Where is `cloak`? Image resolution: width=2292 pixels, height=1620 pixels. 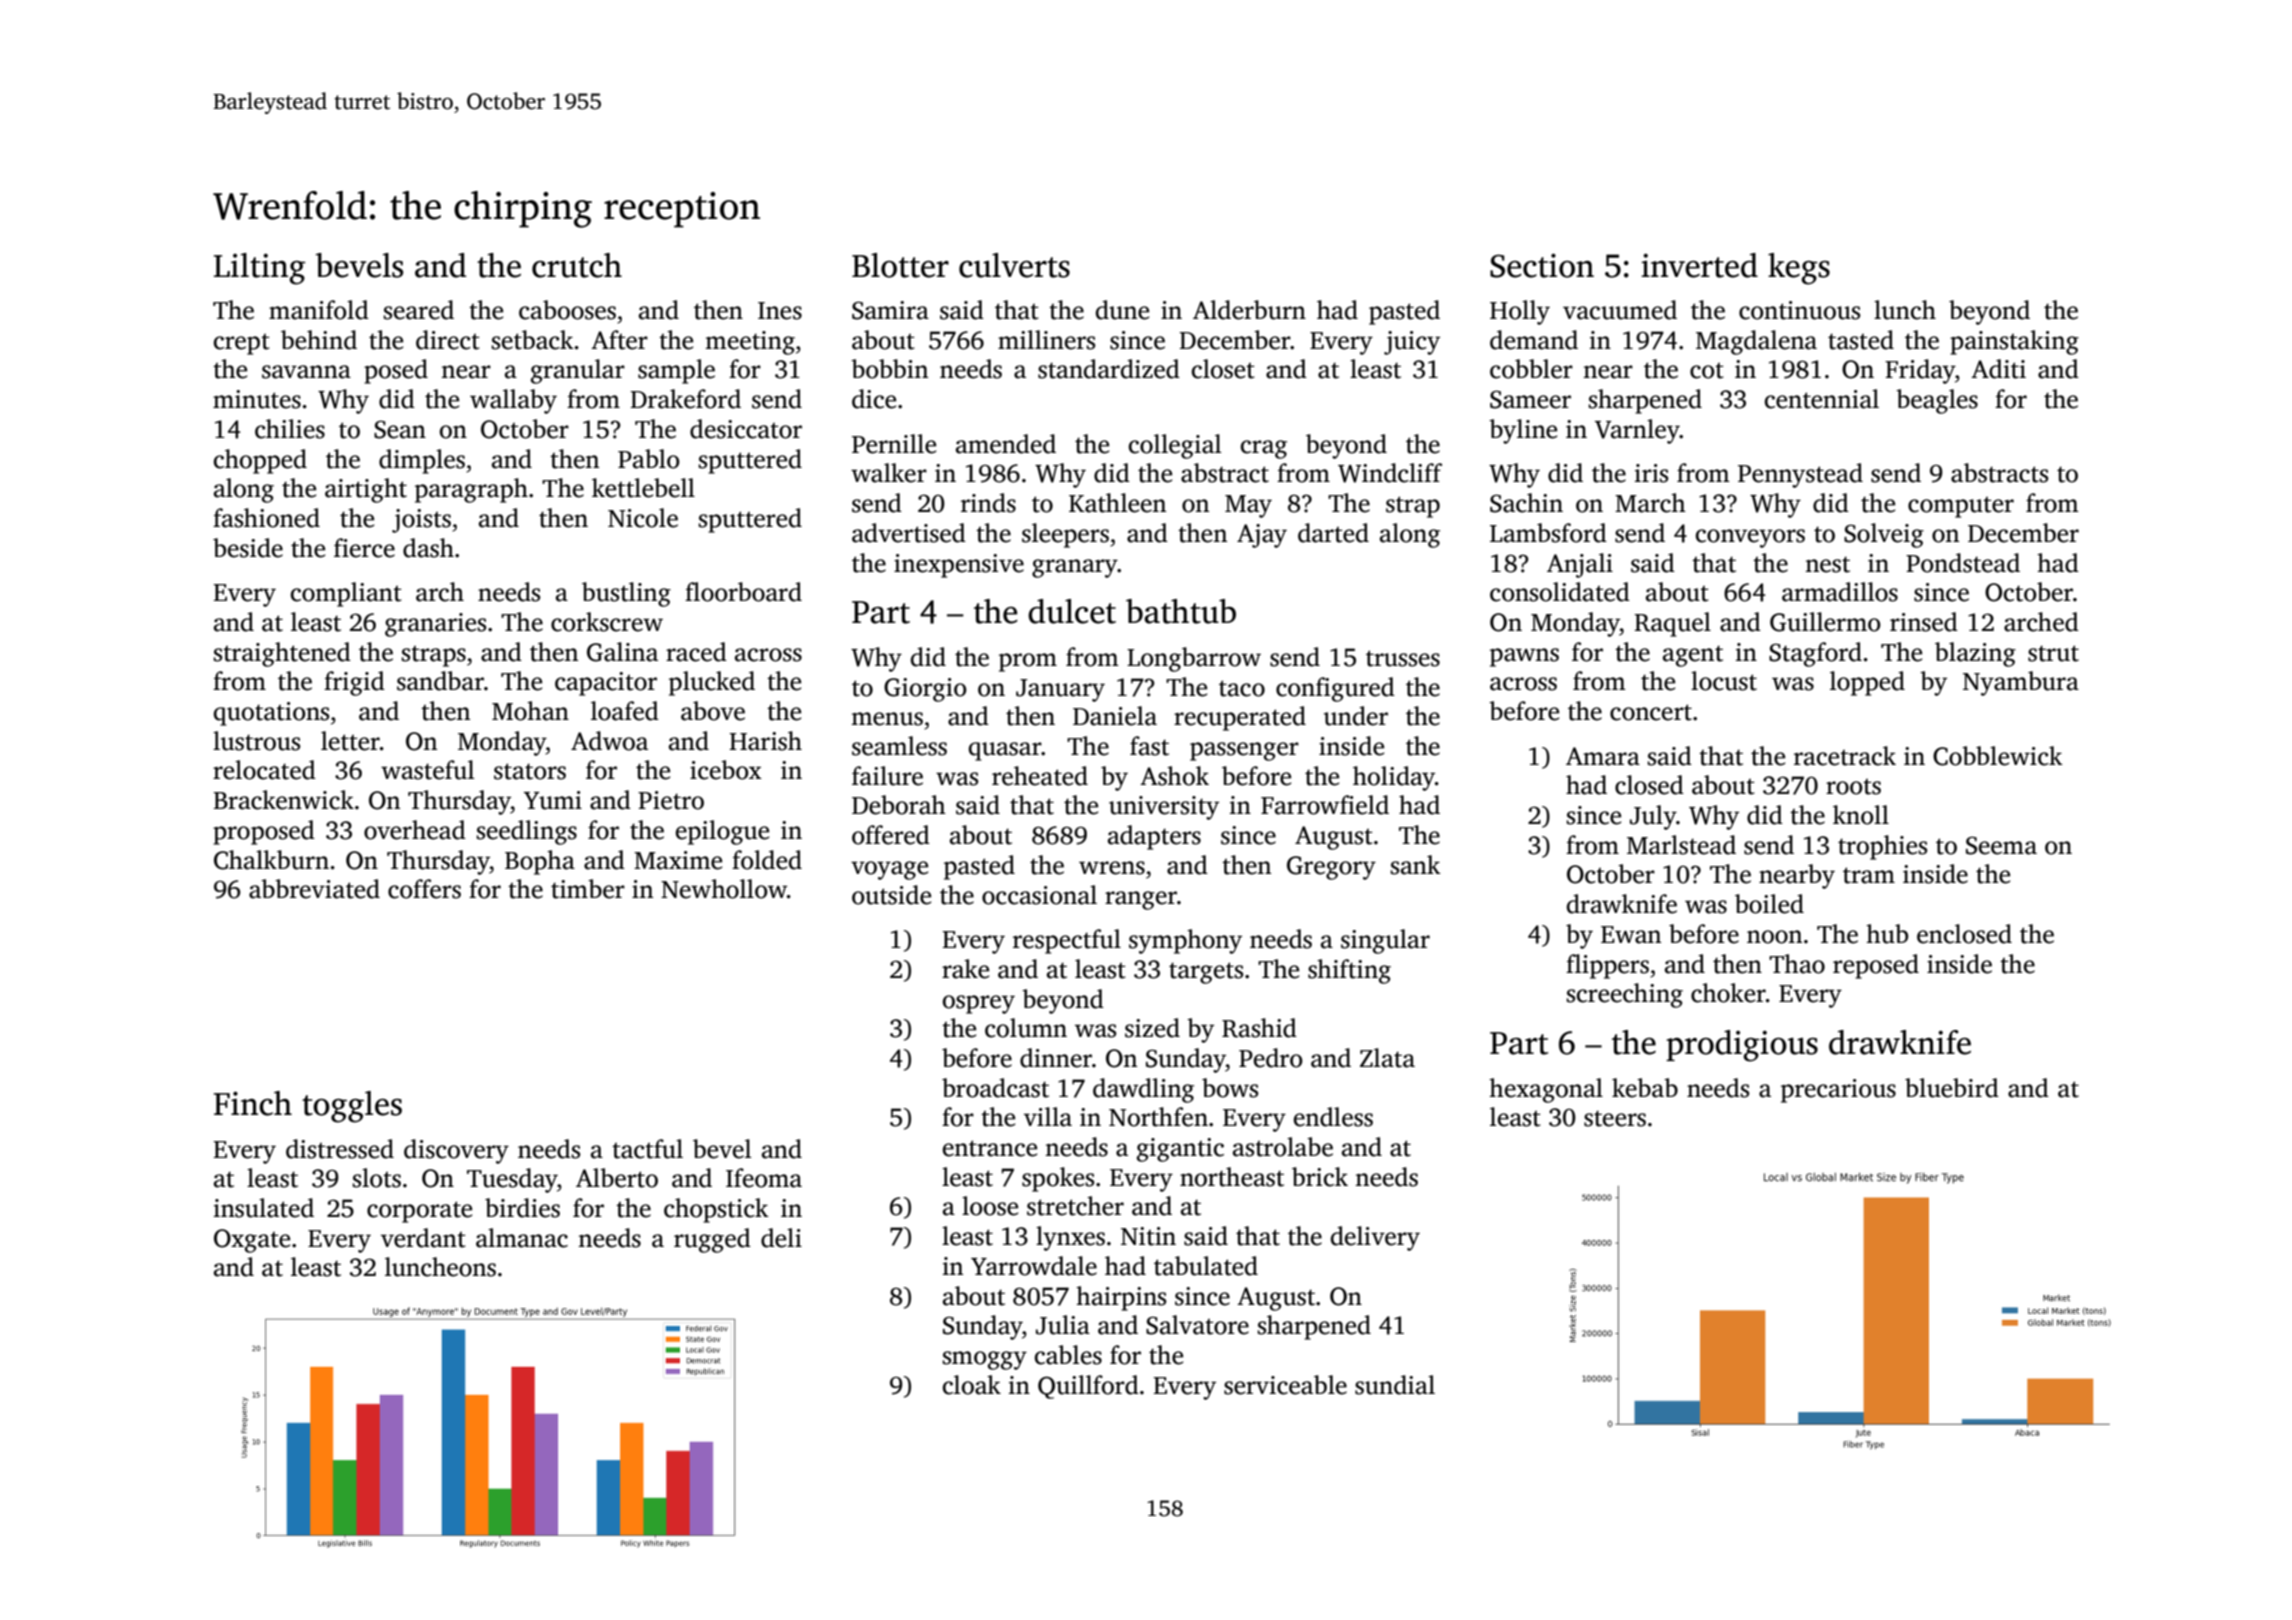
cloak is located at coordinates (972, 1385).
